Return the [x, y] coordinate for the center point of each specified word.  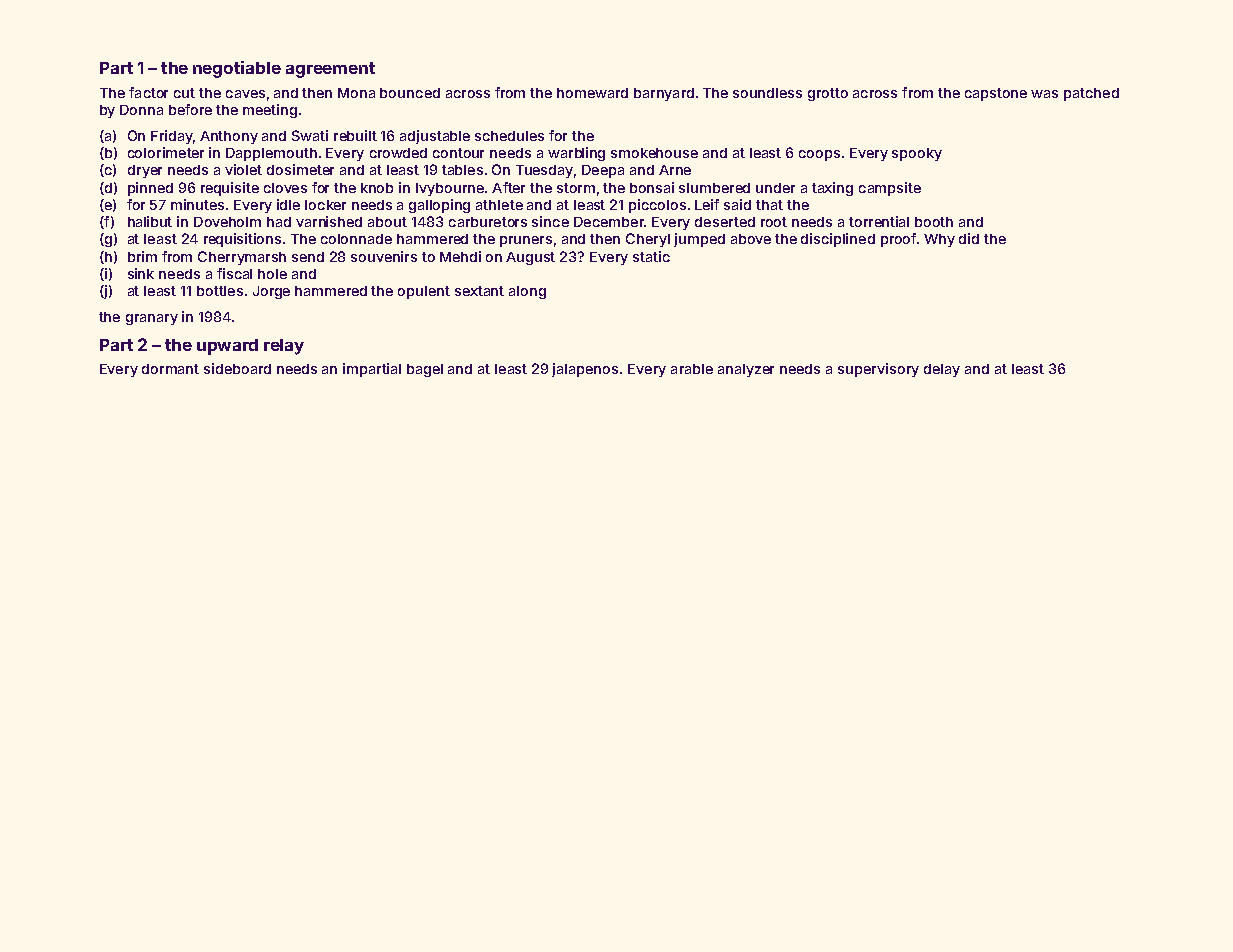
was [1044, 94]
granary [152, 319]
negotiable [237, 69]
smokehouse [654, 153]
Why [939, 240]
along [527, 292]
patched [1091, 94]
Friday [172, 137]
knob [377, 188]
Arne [675, 170]
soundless [767, 93]
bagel [425, 370]
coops [819, 155]
